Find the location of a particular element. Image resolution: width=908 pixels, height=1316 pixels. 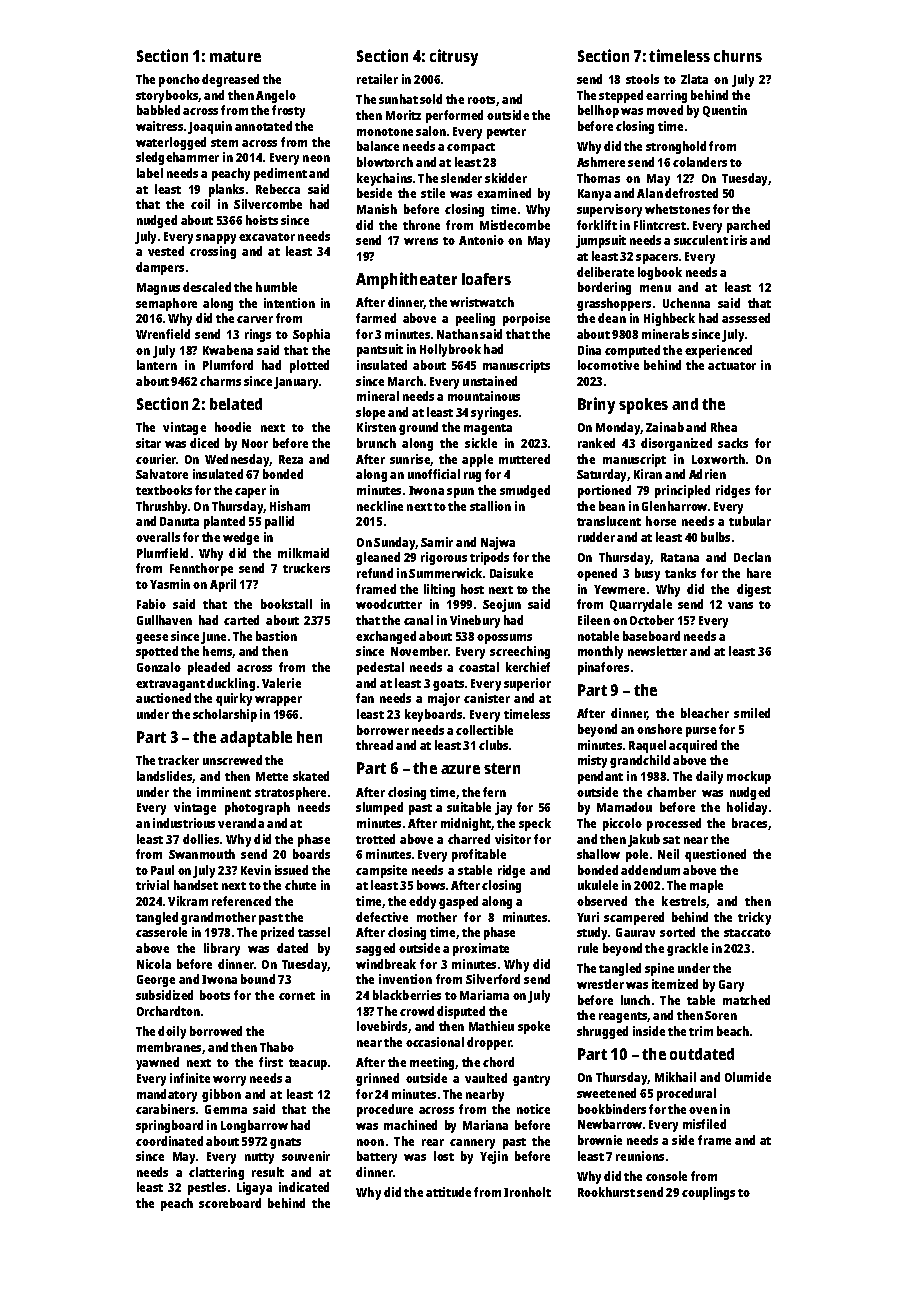

charred is located at coordinates (469, 839).
